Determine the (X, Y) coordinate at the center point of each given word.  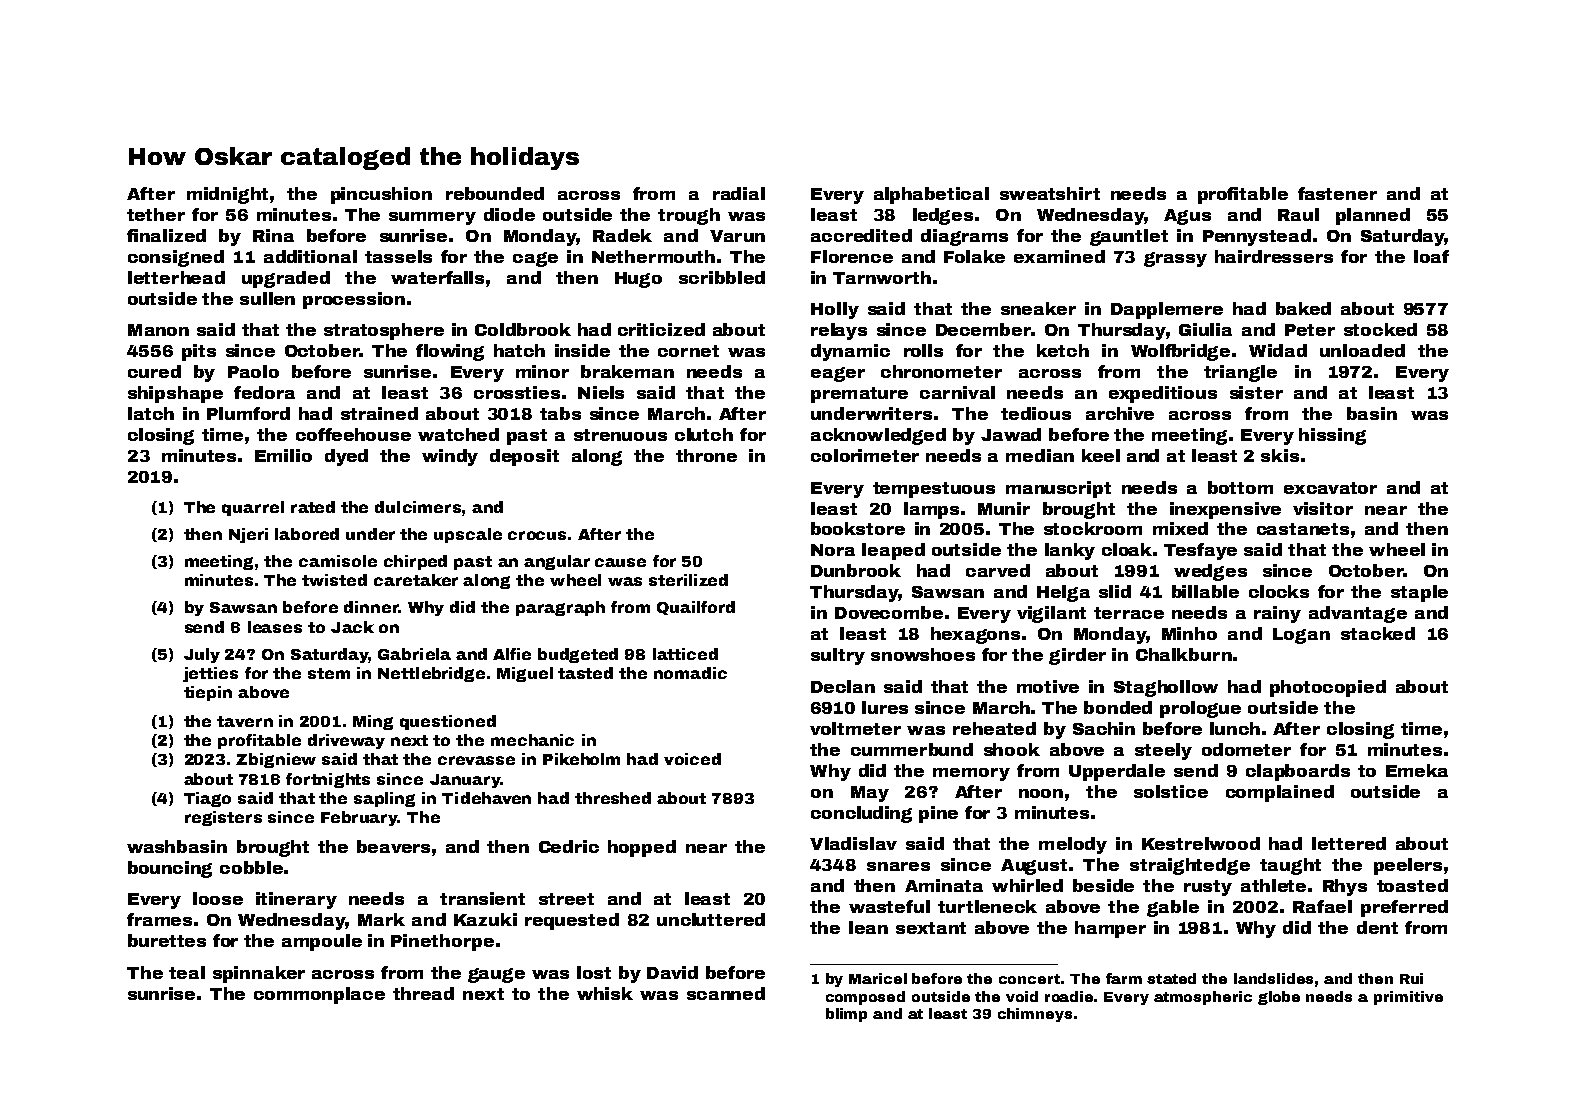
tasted (585, 673)
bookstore (858, 528)
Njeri (248, 535)
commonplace (319, 995)
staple (1419, 593)
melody (1073, 845)
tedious (1036, 413)
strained (379, 413)
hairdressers (1274, 256)
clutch (704, 434)
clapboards (1298, 772)
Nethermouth (653, 256)
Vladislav (853, 843)
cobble (251, 867)
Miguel (525, 674)
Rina (273, 235)
